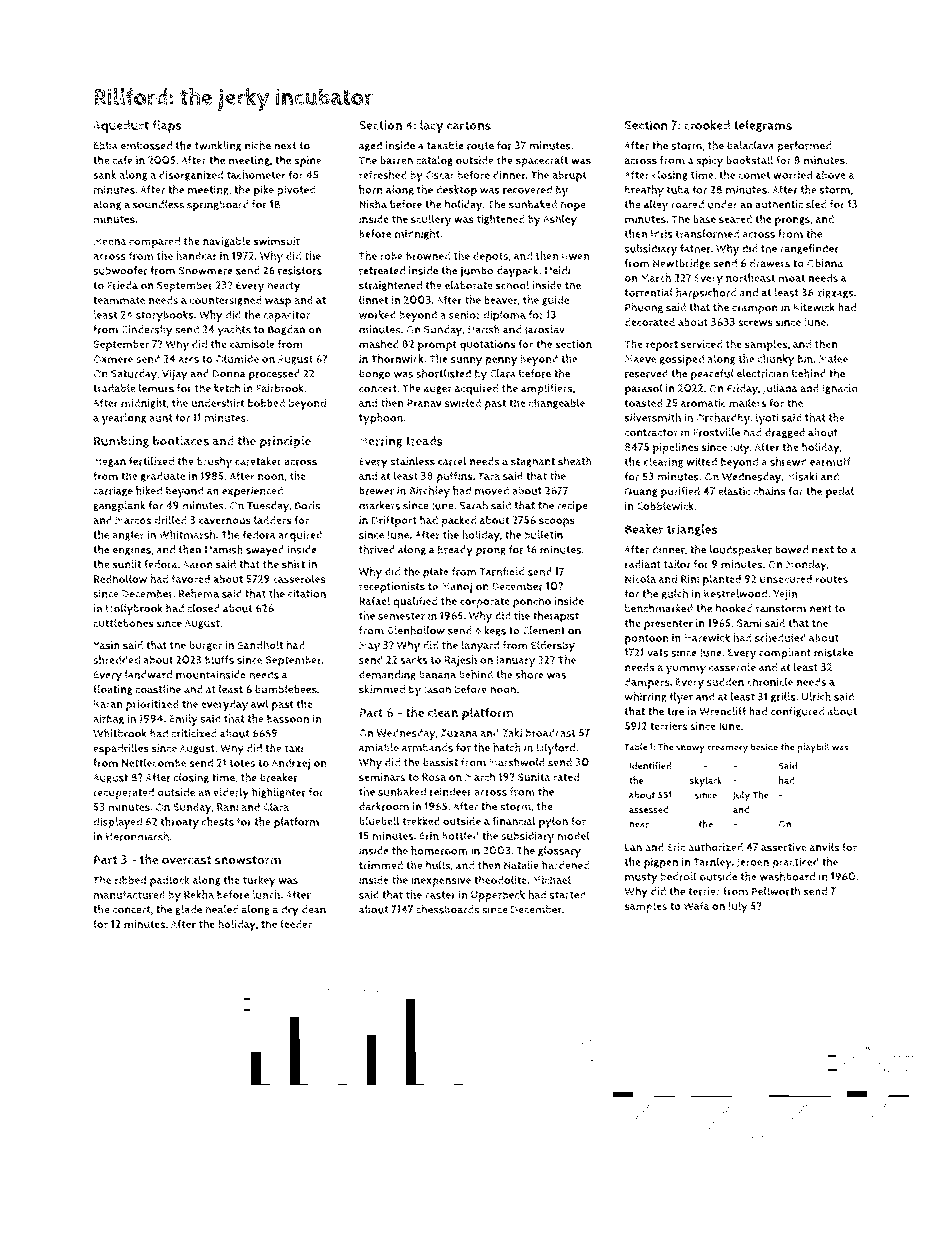 This document has height=1233, width=952. What do you see at coordinates (391, 256) in the document?
I see `robe` at bounding box center [391, 256].
